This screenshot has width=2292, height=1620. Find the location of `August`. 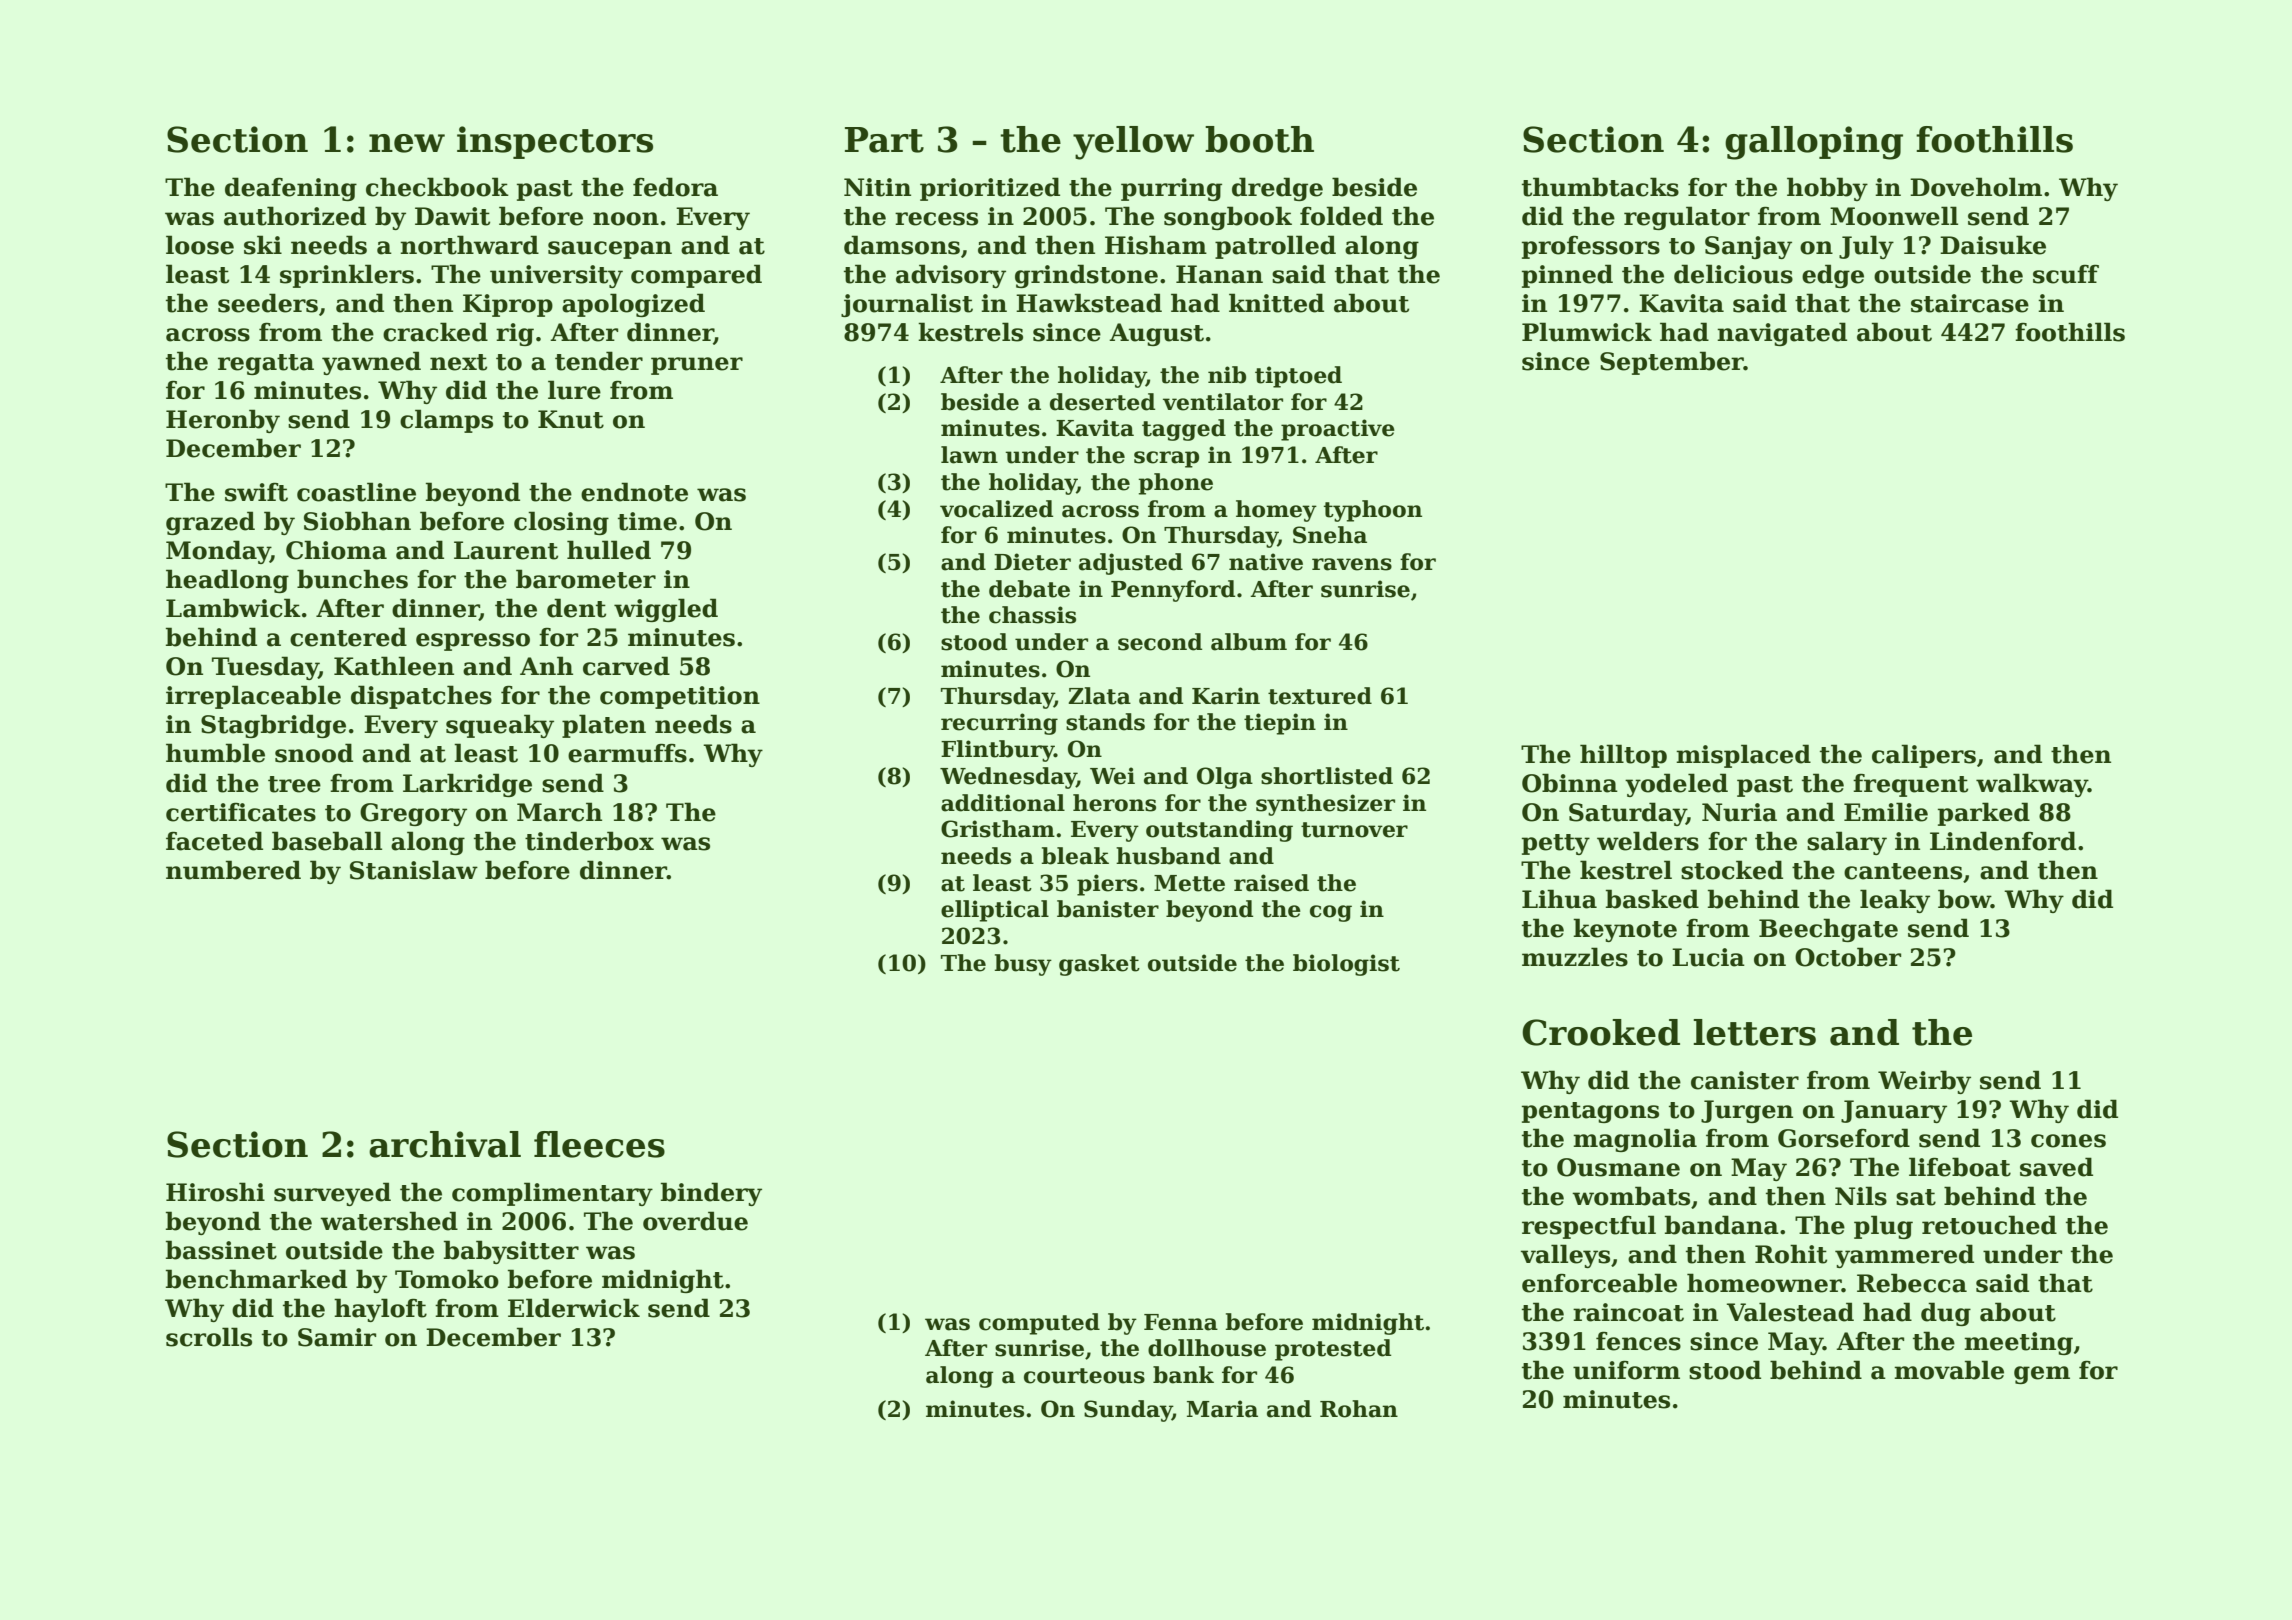

August is located at coordinates (1156, 334).
